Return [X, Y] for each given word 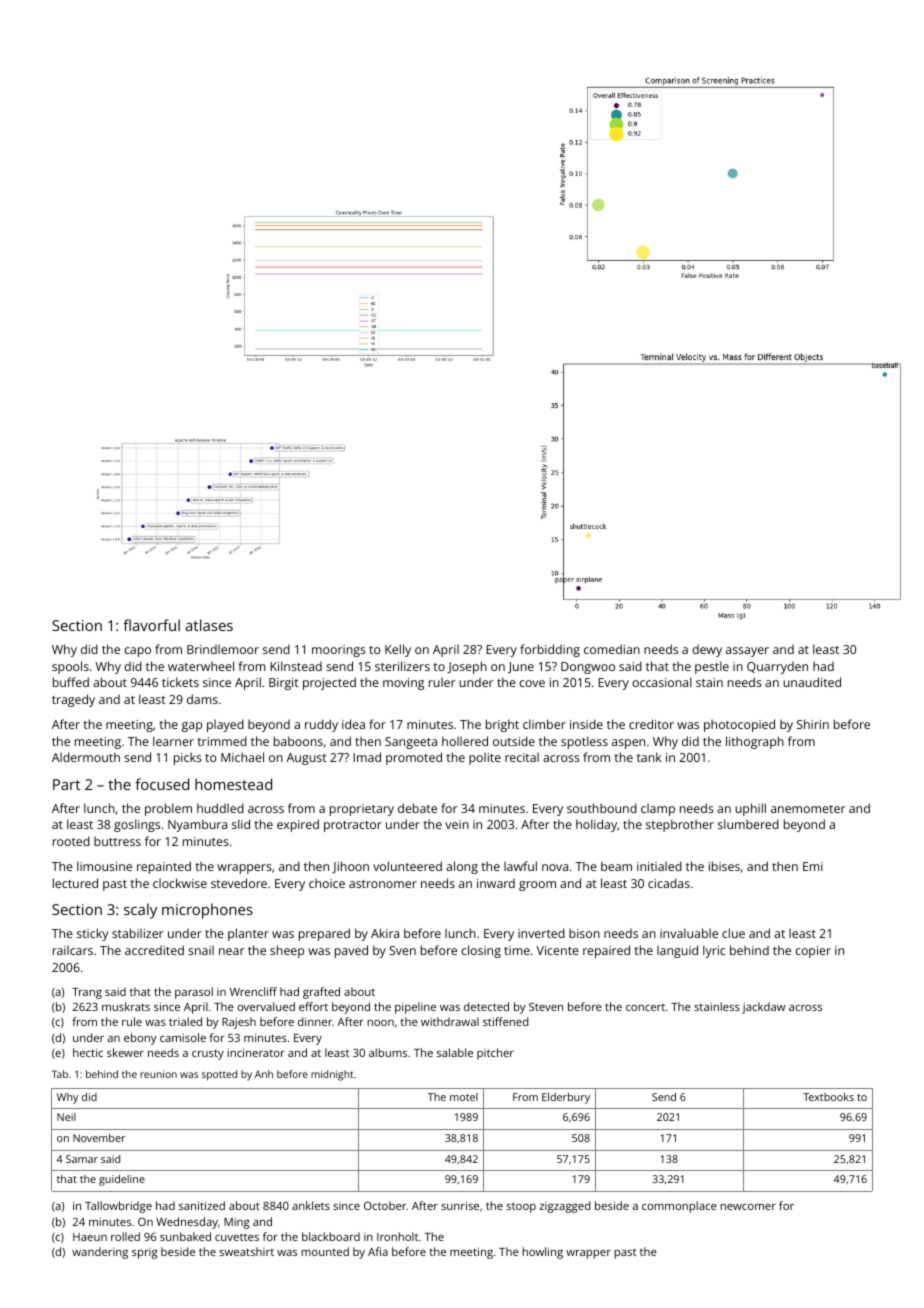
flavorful [151, 625]
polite [485, 758]
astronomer [383, 884]
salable [455, 1052]
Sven [402, 950]
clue [733, 933]
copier [813, 952]
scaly [140, 911]
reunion [158, 1074]
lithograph [755, 742]
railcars [73, 950]
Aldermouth [86, 757]
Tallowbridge [118, 1207]
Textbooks [828, 1097]
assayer [747, 652]
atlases [209, 625]
